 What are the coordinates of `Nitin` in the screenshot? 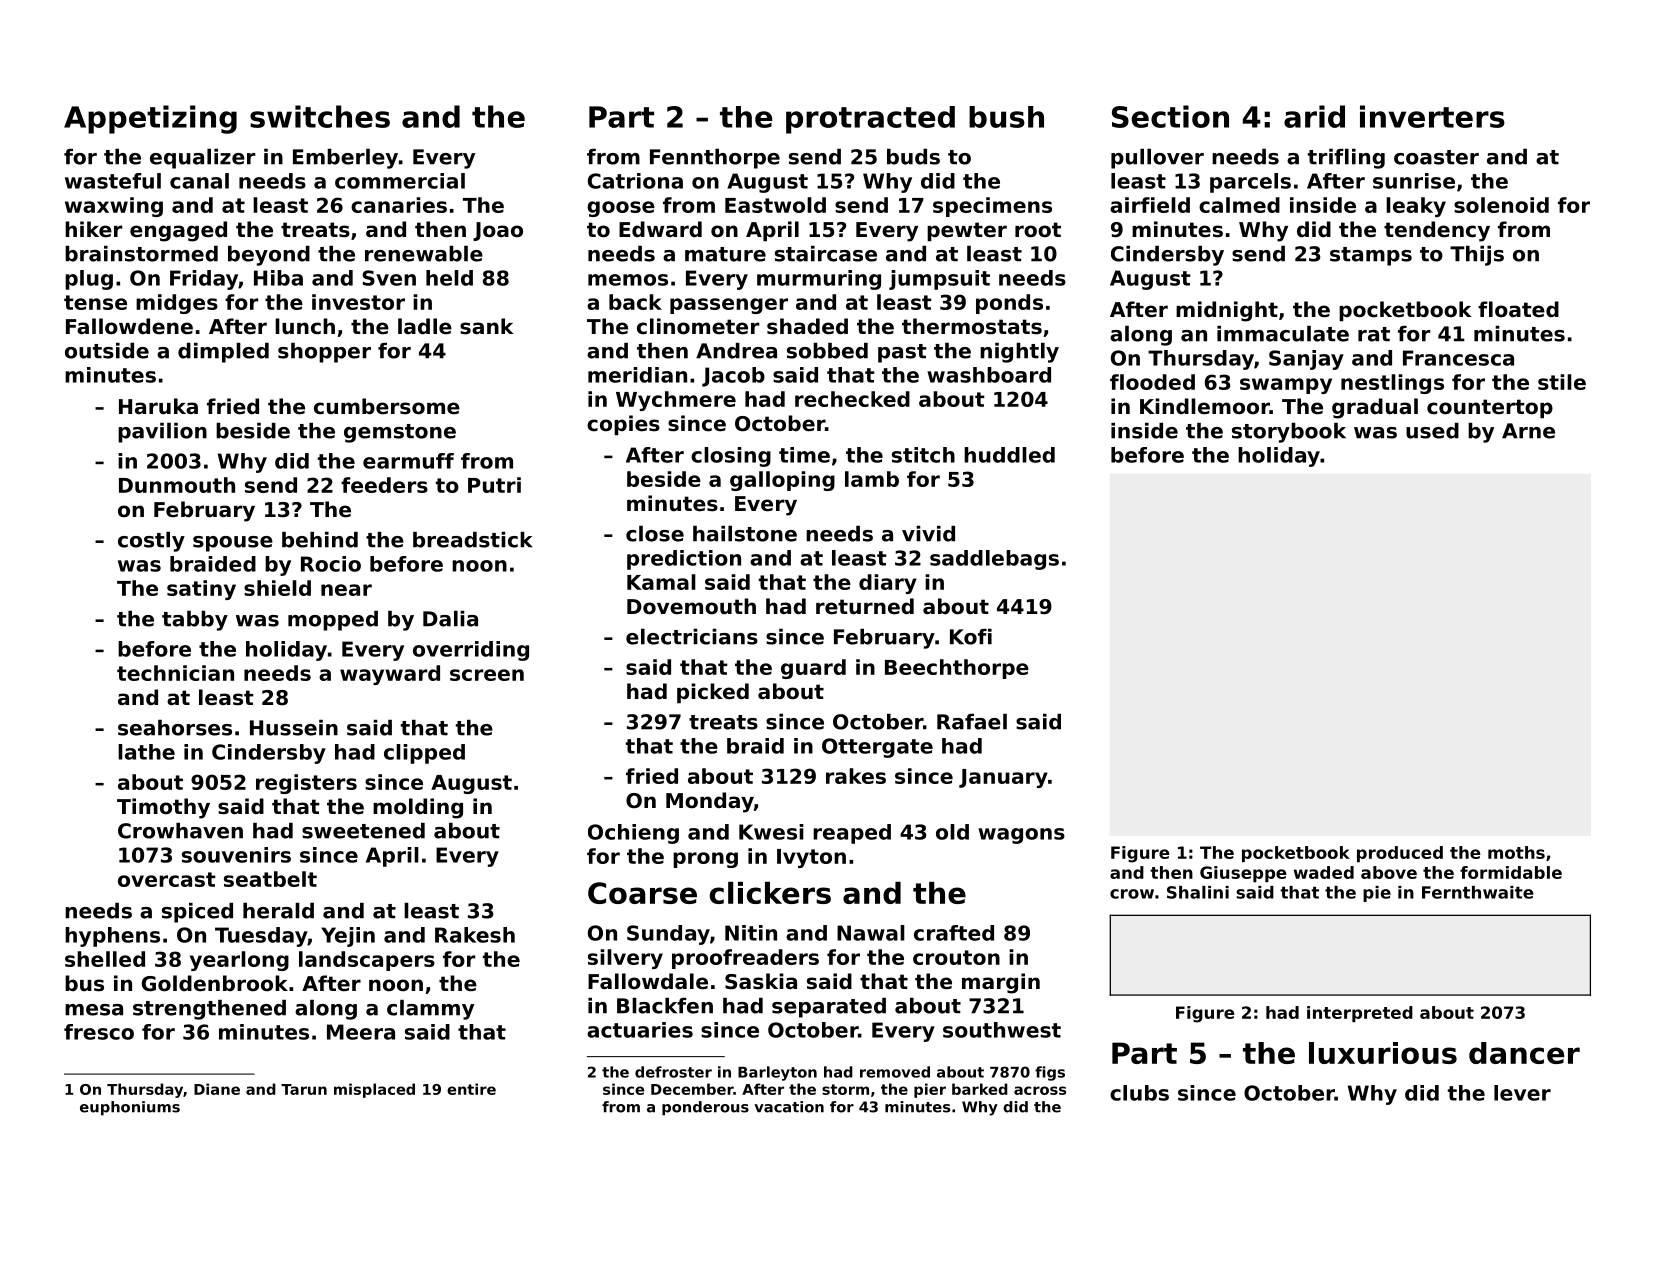 It's located at (751, 933).
